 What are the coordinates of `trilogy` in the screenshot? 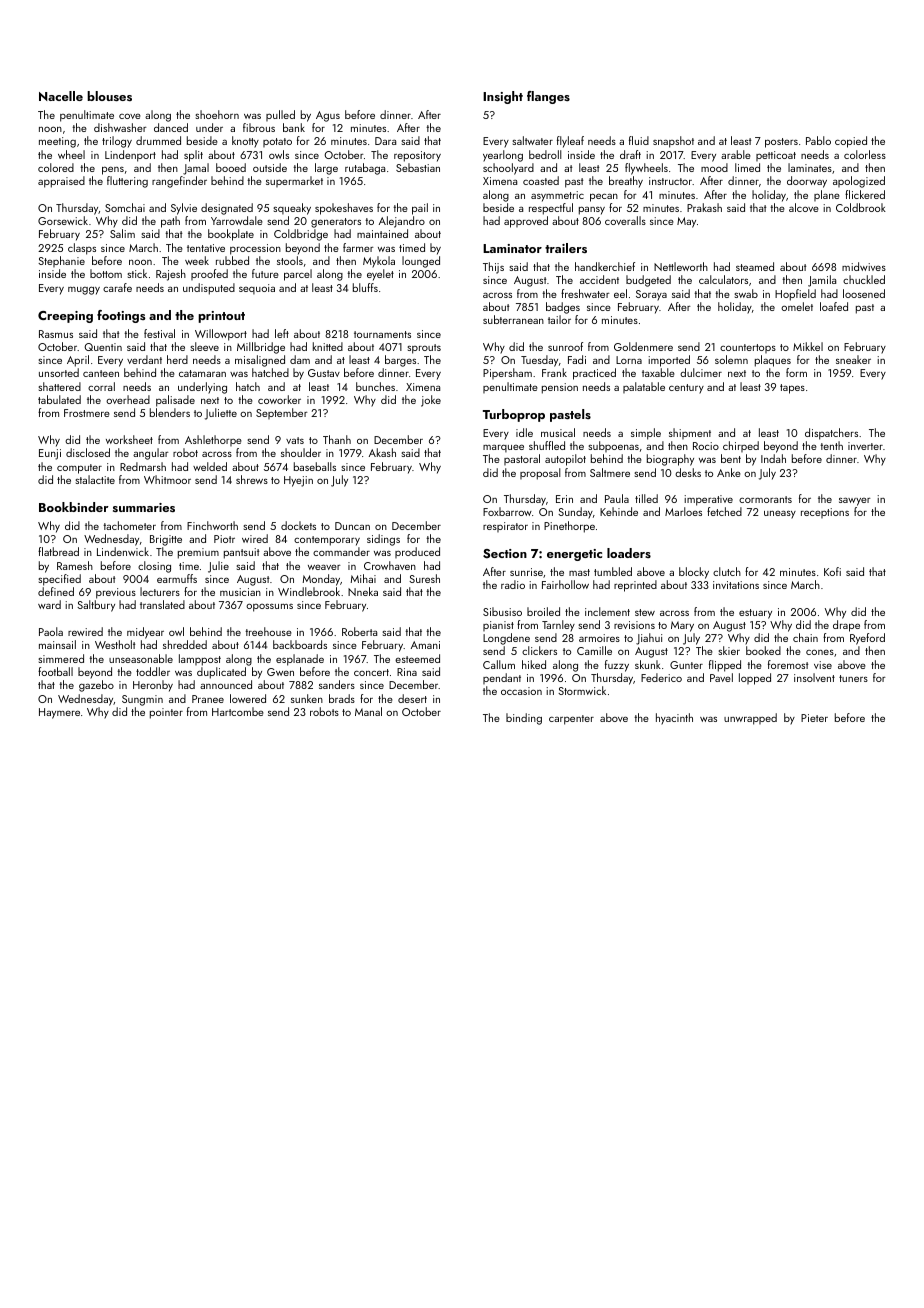 It's located at (117, 142).
